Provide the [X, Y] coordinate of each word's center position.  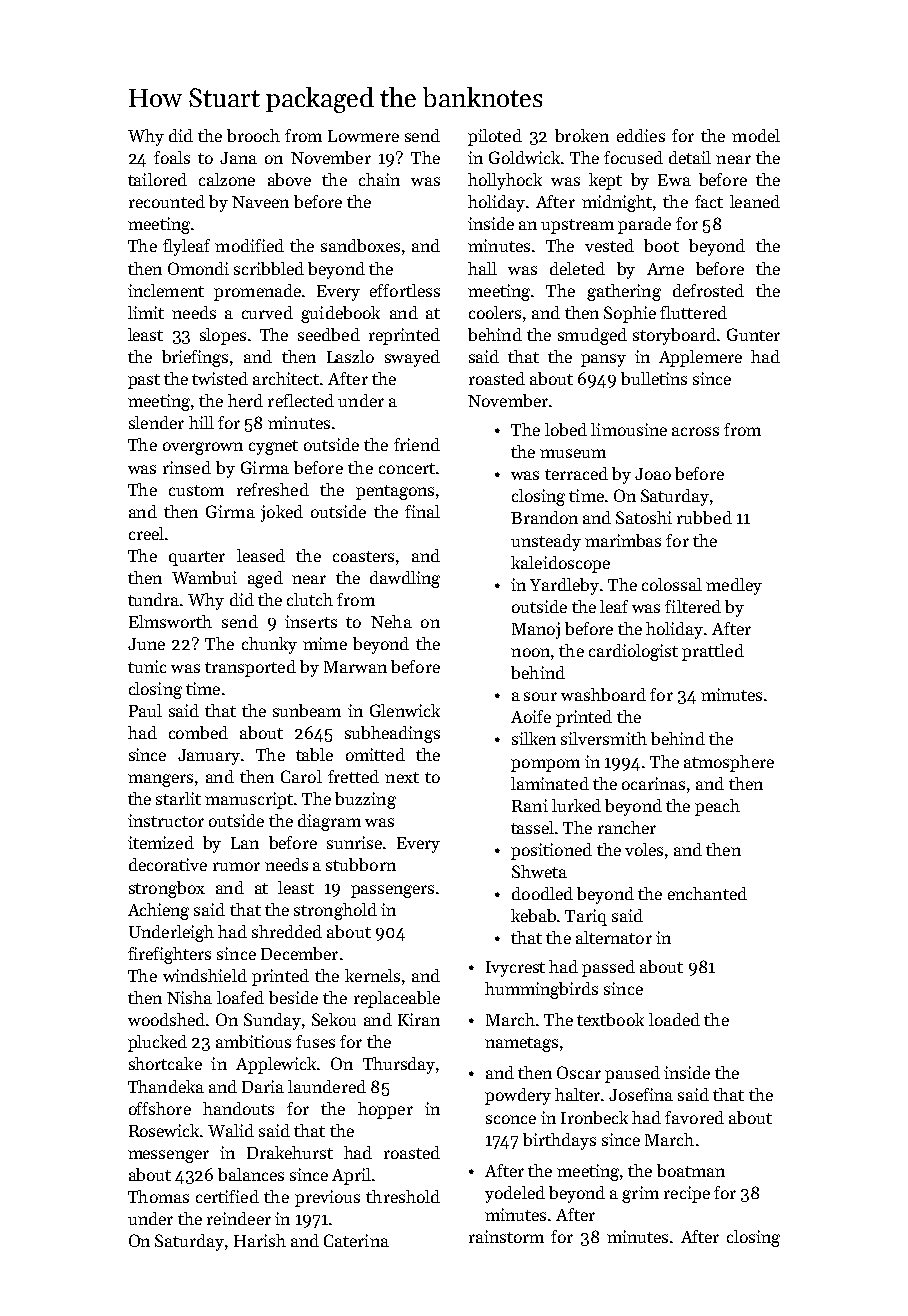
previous [327, 1198]
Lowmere [363, 136]
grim [640, 1194]
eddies [641, 135]
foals [172, 157]
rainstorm [506, 1236]
